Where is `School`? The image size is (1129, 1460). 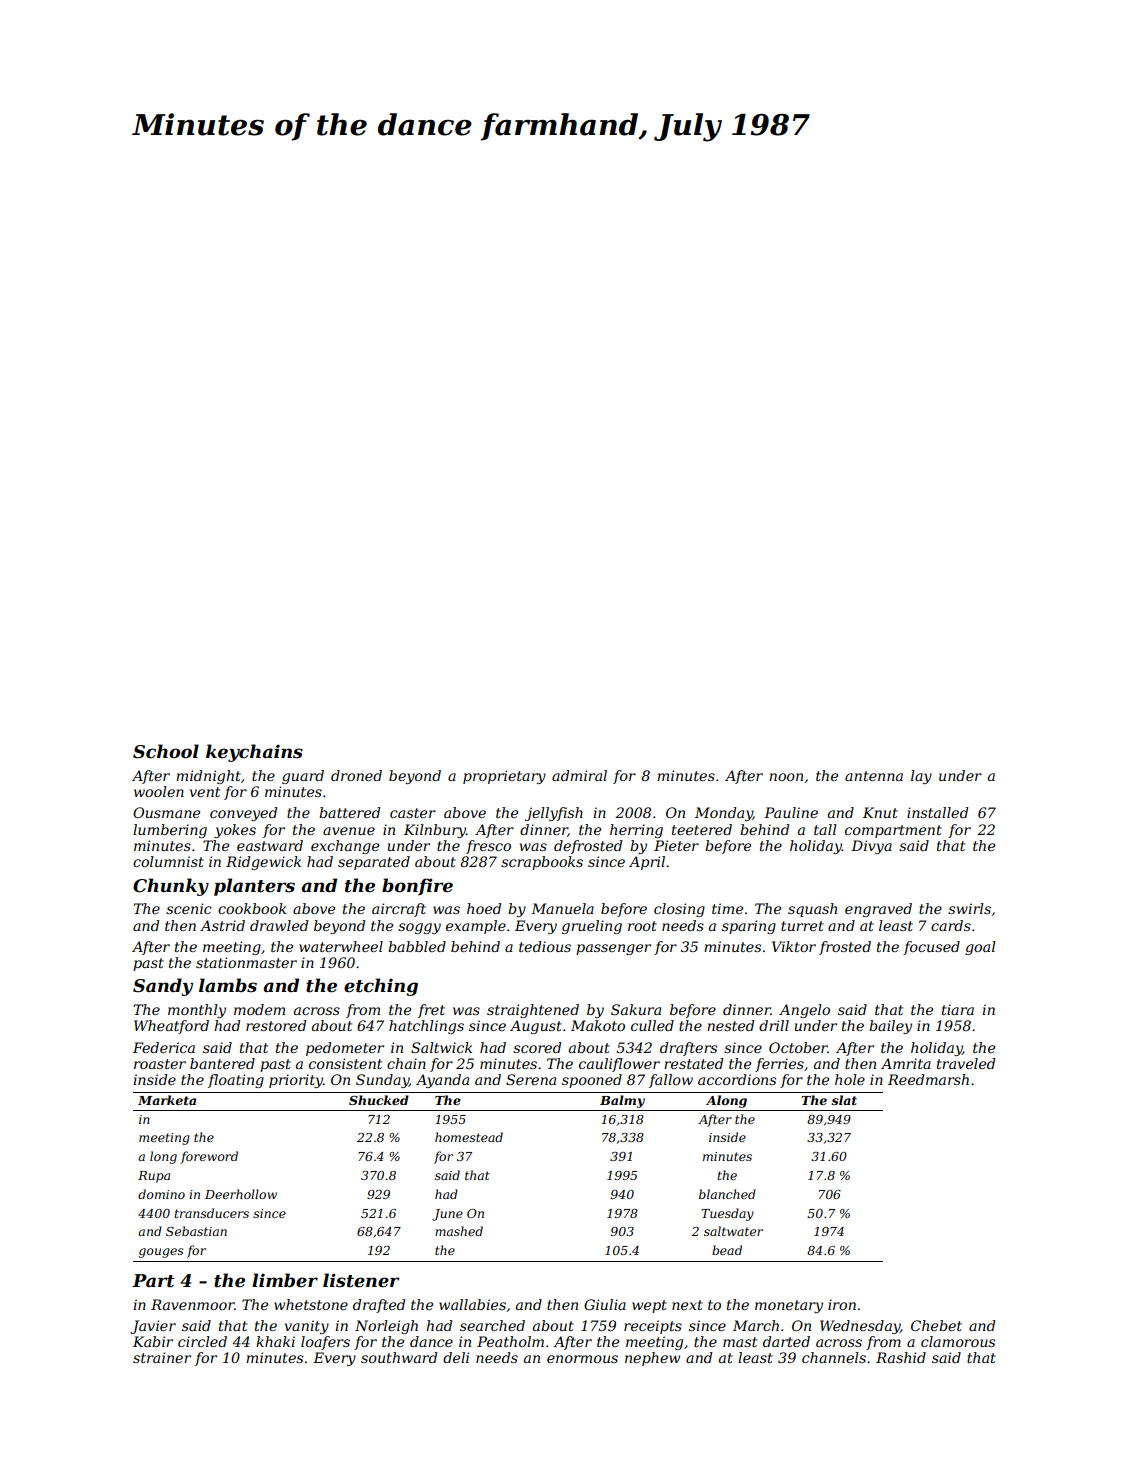 School is located at coordinates (166, 751).
